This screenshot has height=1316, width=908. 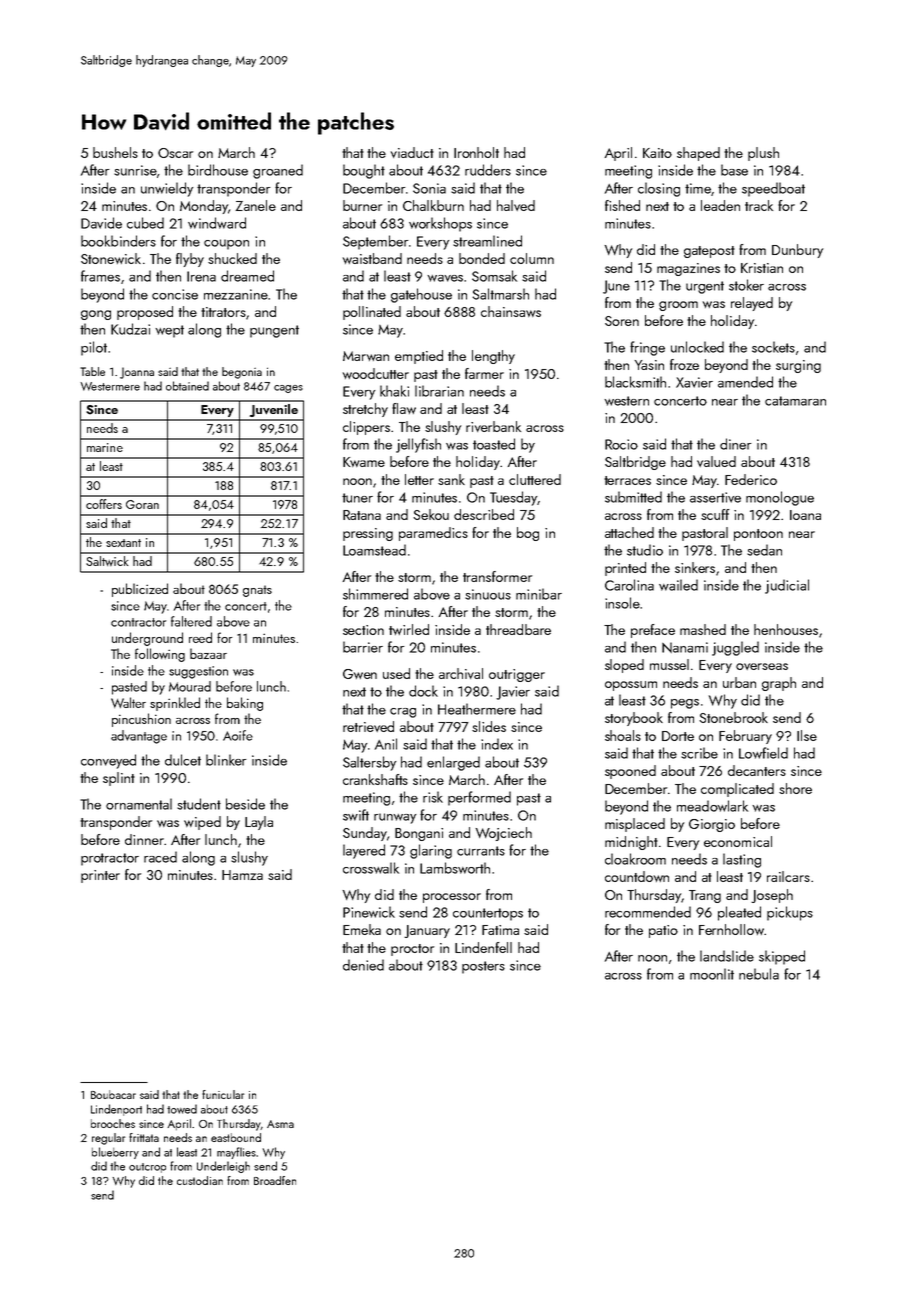 What do you see at coordinates (113, 1094) in the screenshot?
I see `Boubacar` at bounding box center [113, 1094].
